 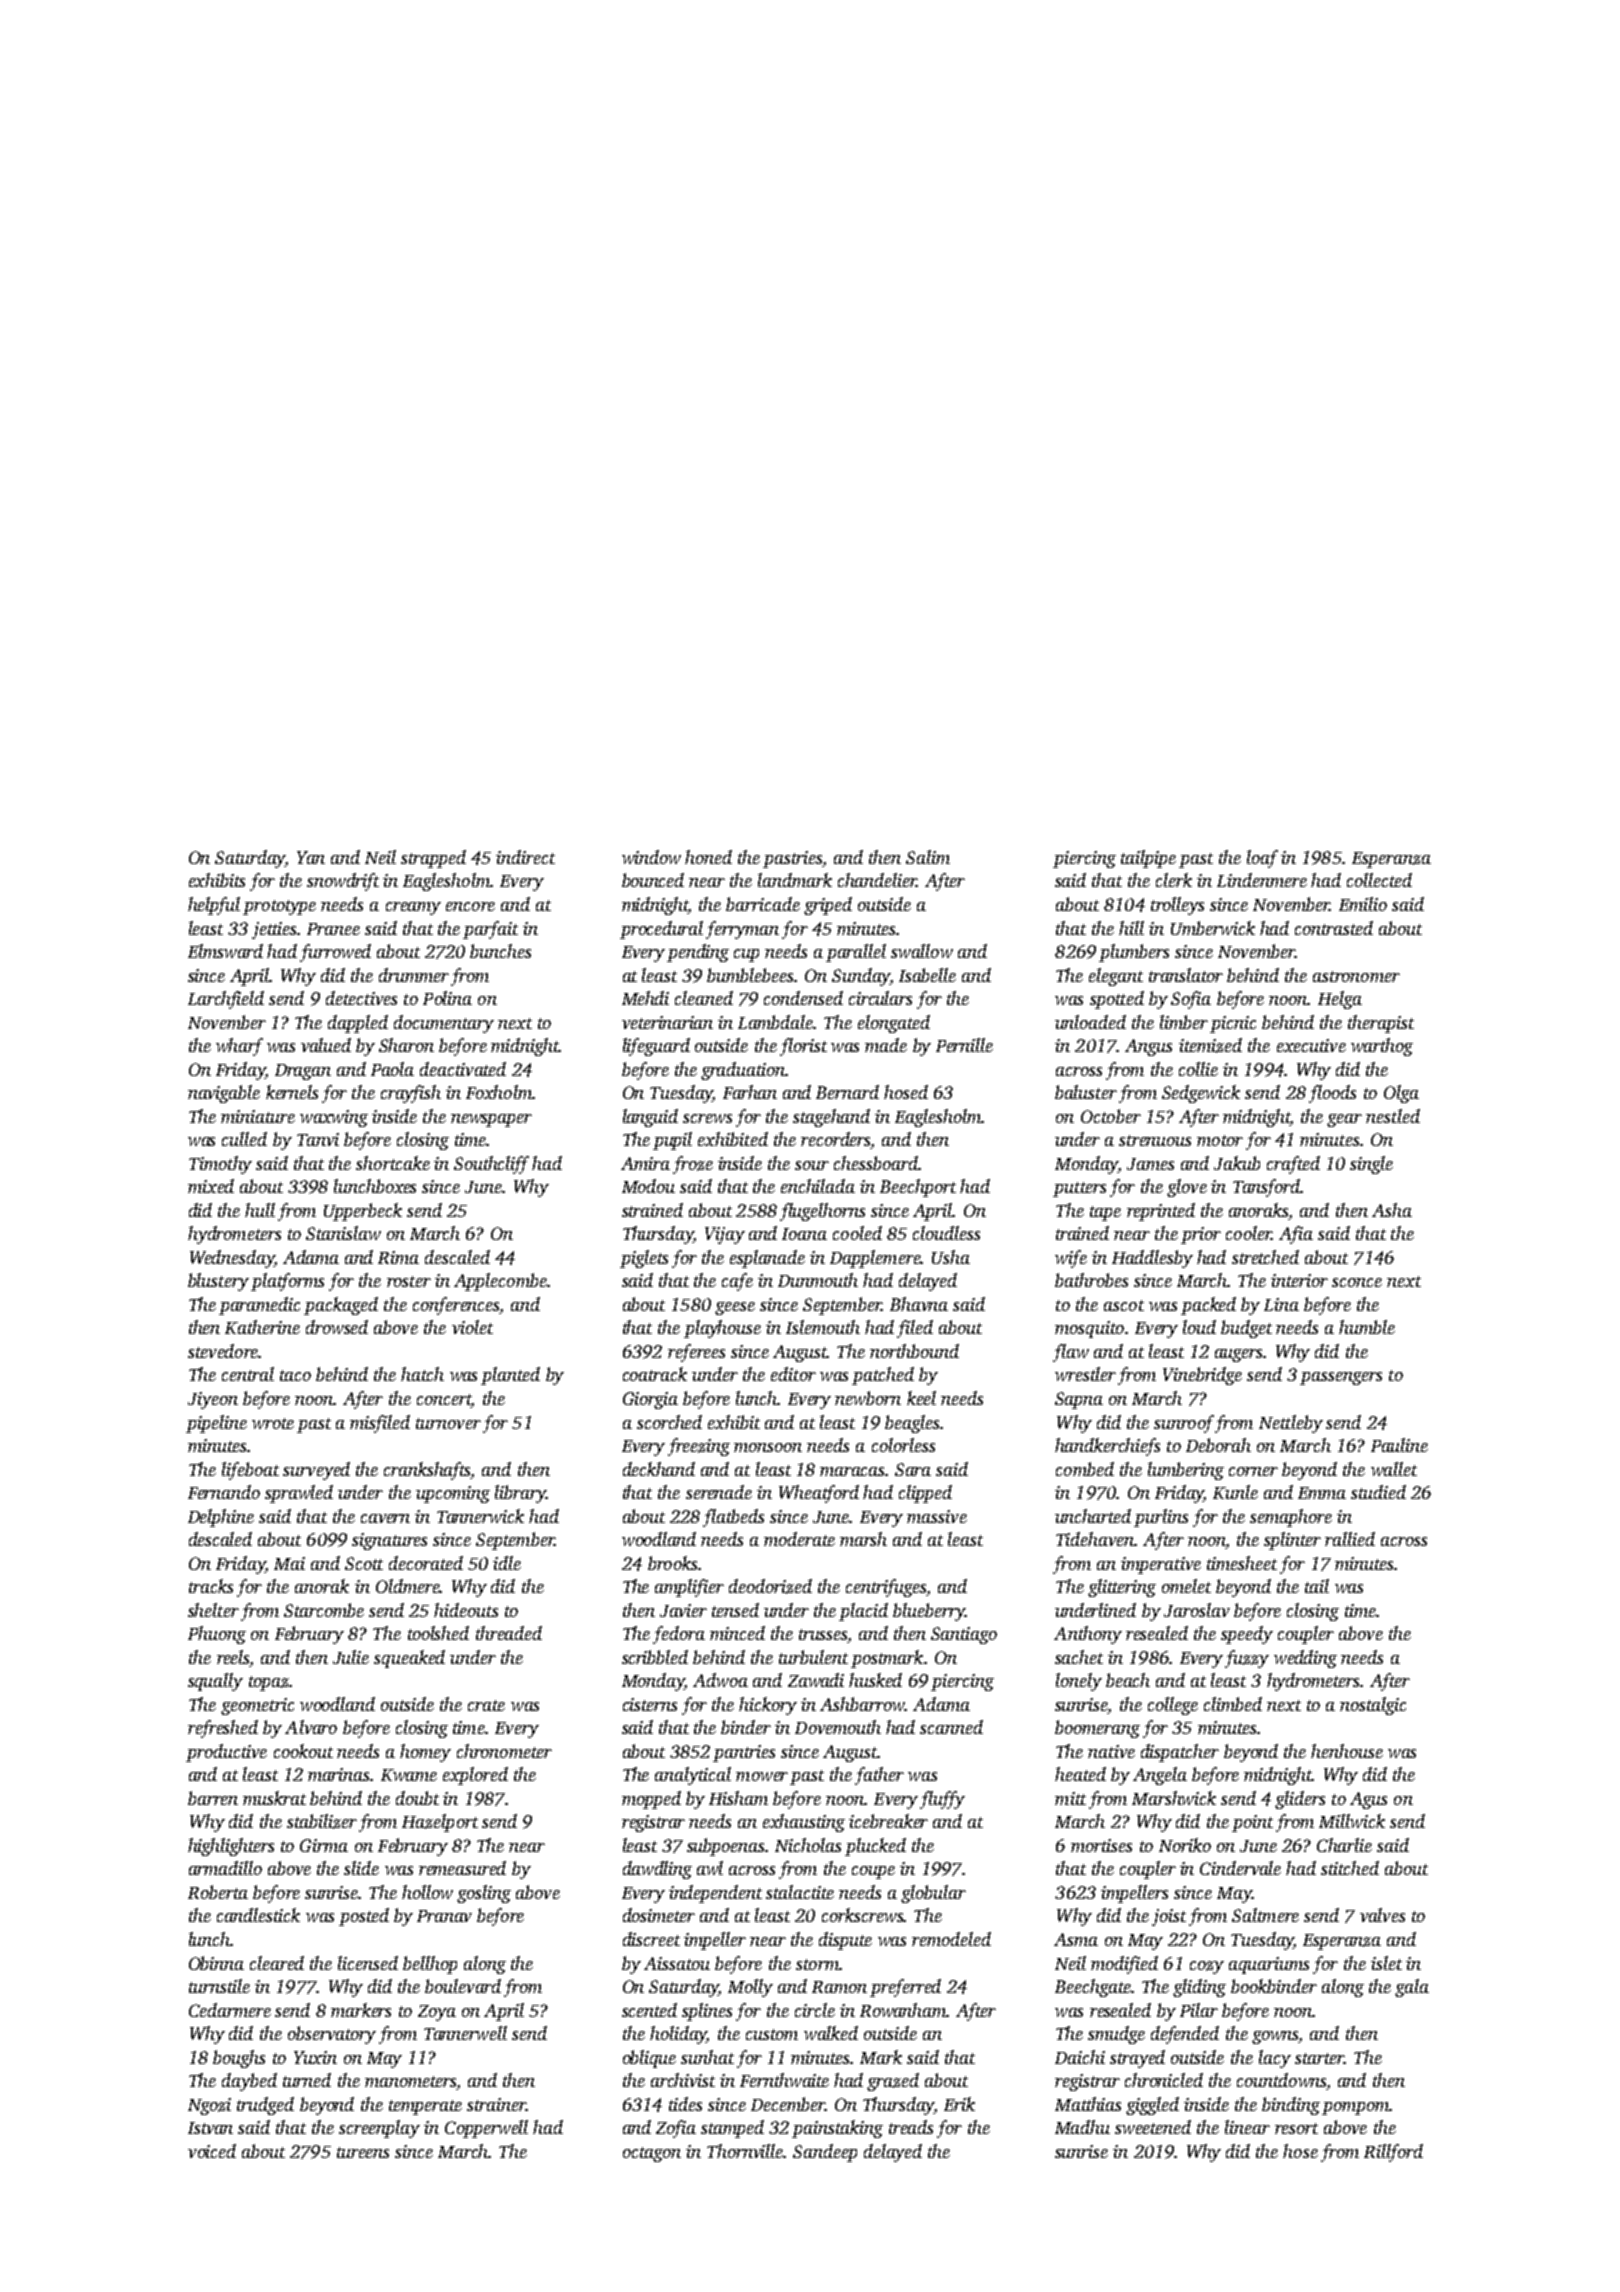 What do you see at coordinates (1379, 880) in the screenshot?
I see `collected` at bounding box center [1379, 880].
